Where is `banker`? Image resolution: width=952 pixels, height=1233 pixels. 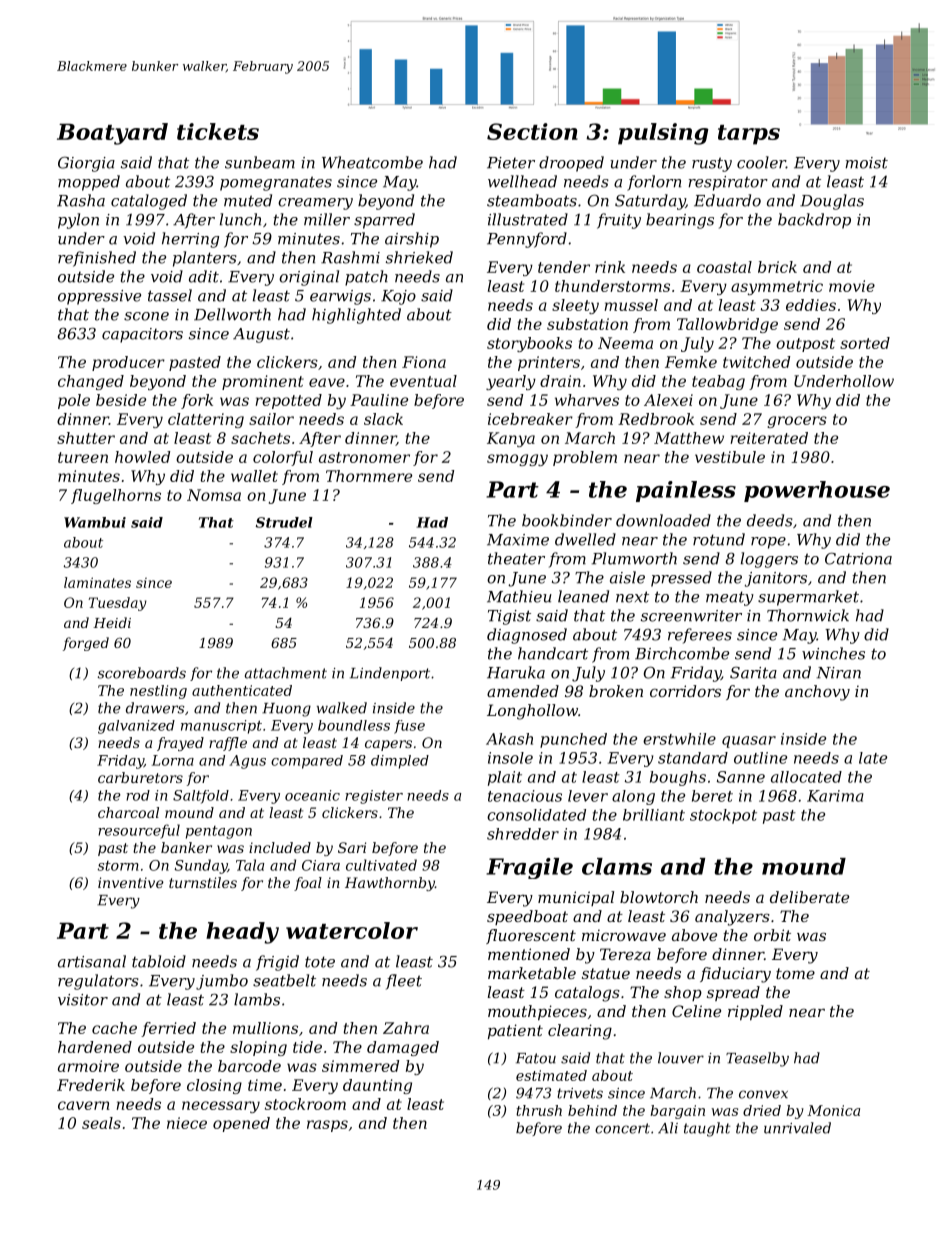
banker is located at coordinates (186, 847).
